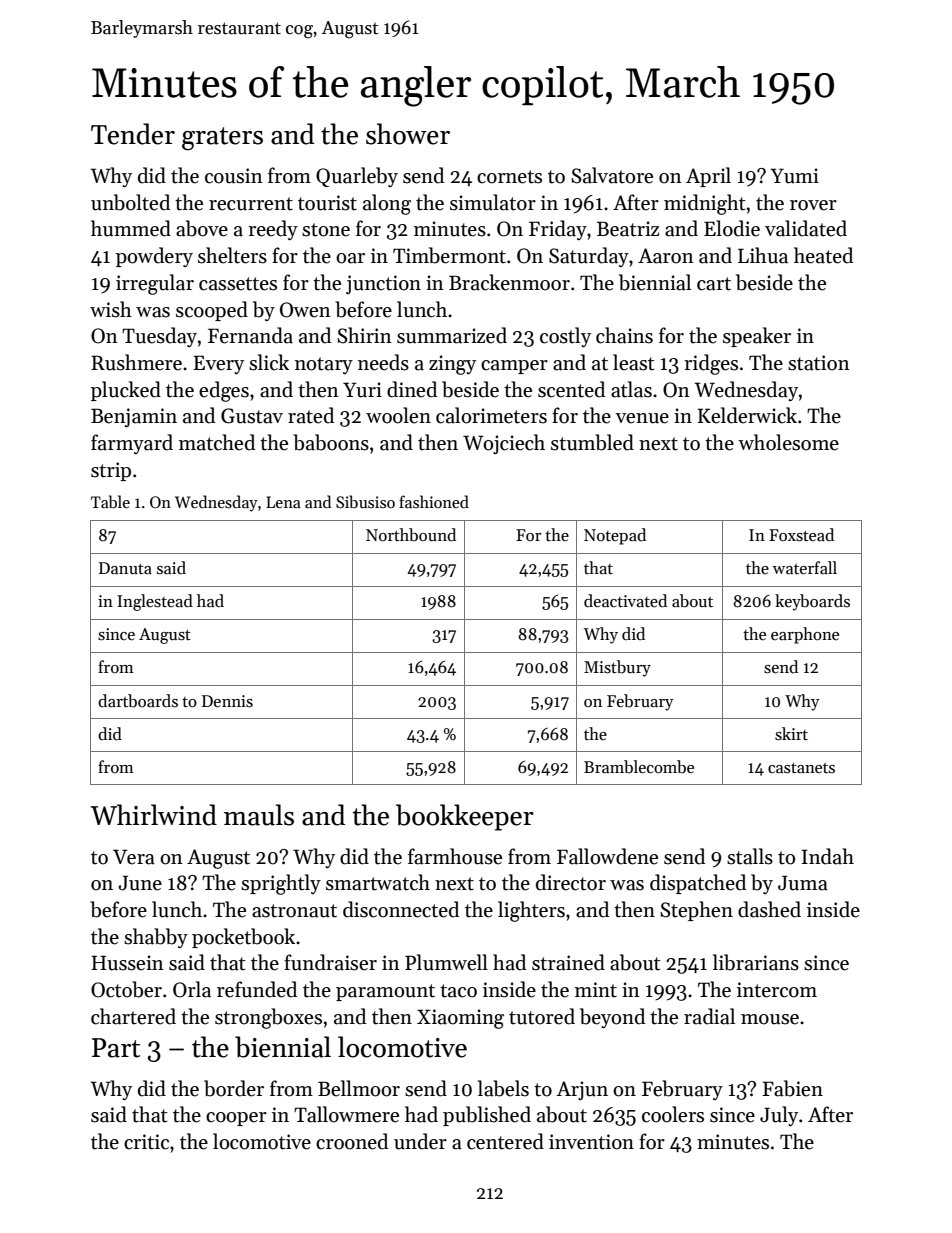 This screenshot has height=1233, width=952. What do you see at coordinates (227, 701) in the screenshot?
I see `Dennis` at bounding box center [227, 701].
